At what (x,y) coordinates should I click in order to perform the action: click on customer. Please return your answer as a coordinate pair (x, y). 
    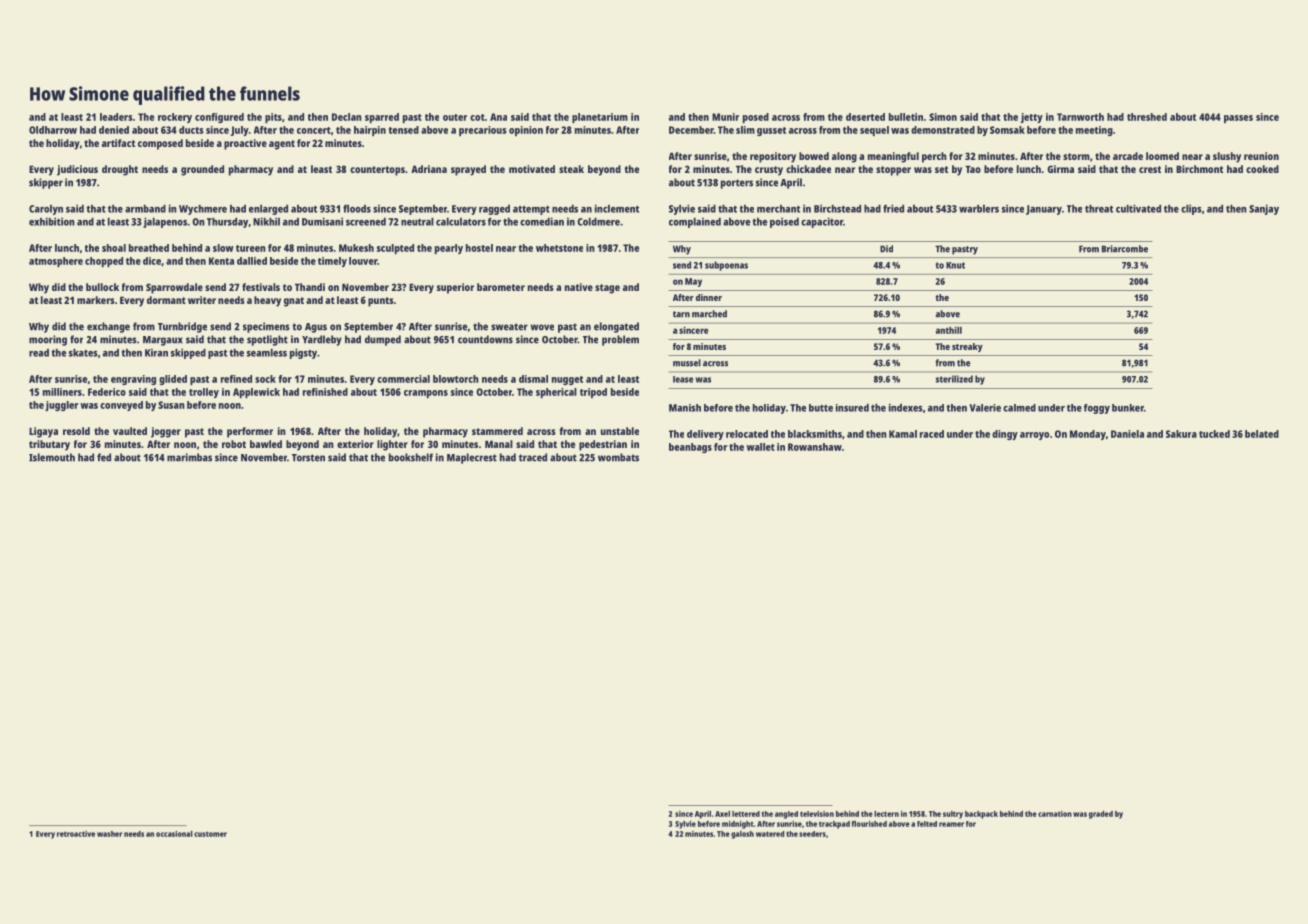
    Looking at the image, I should click on (210, 834).
